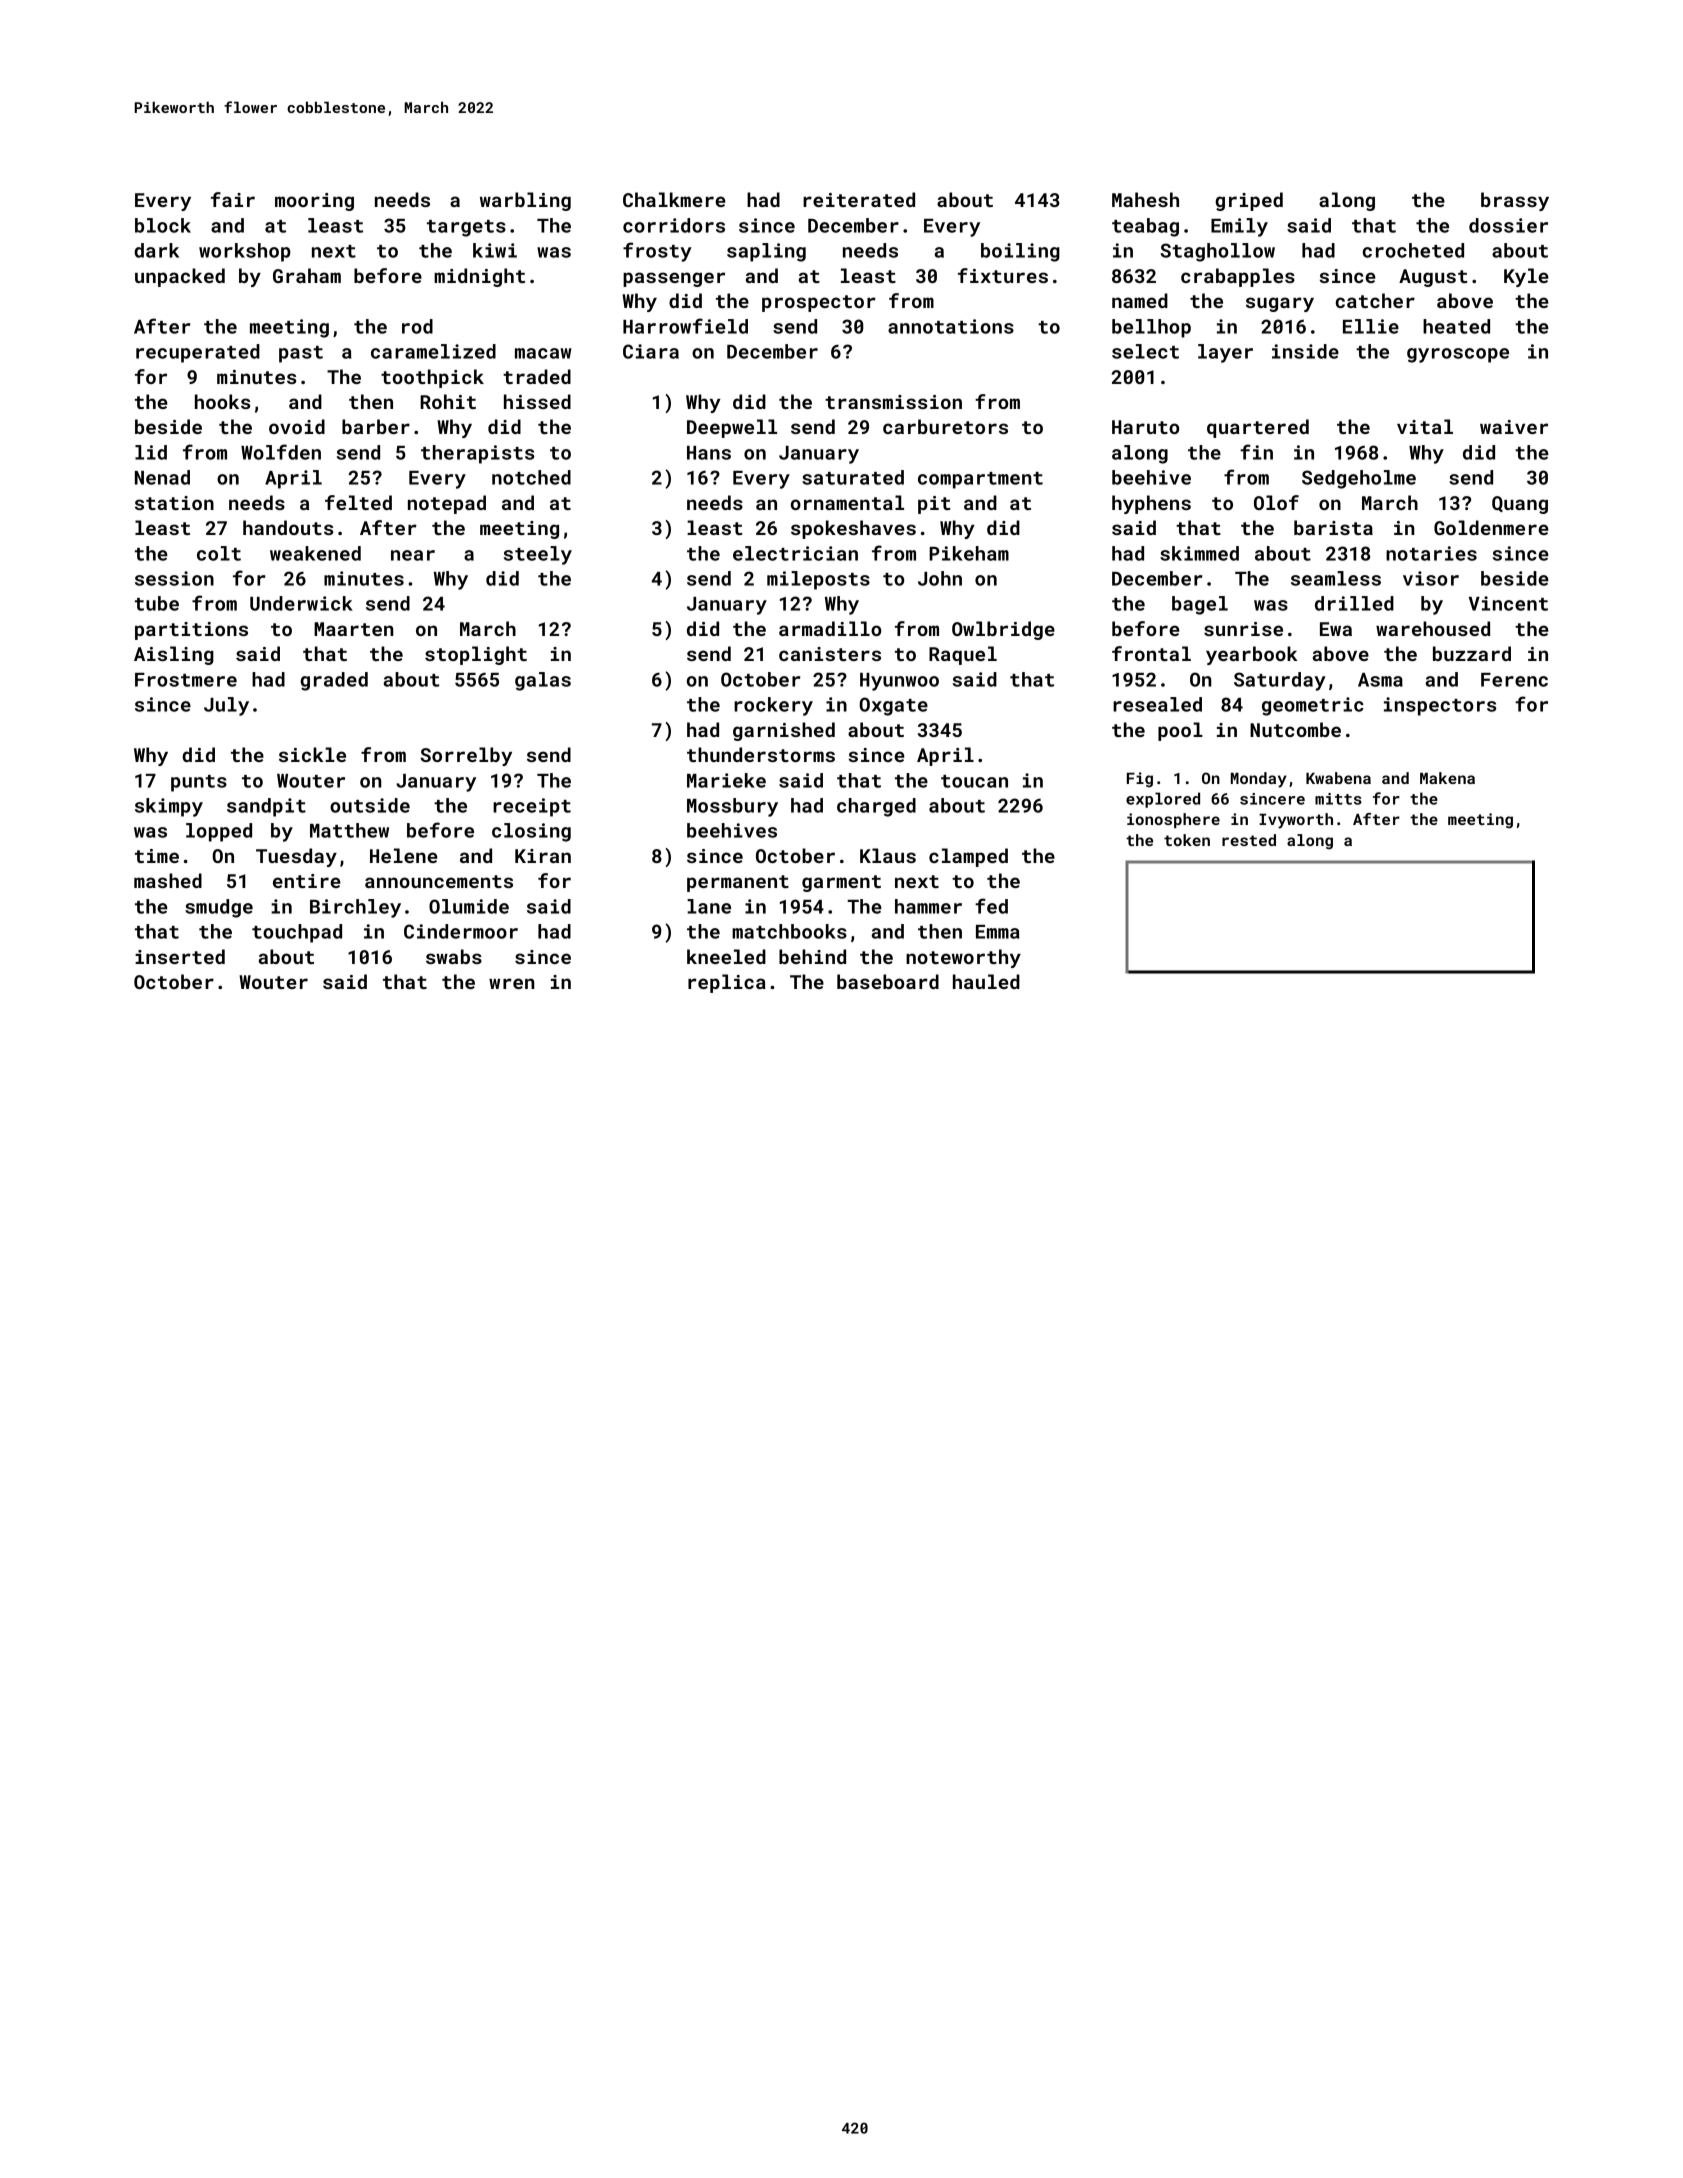  I want to click on clamped, so click(968, 857).
